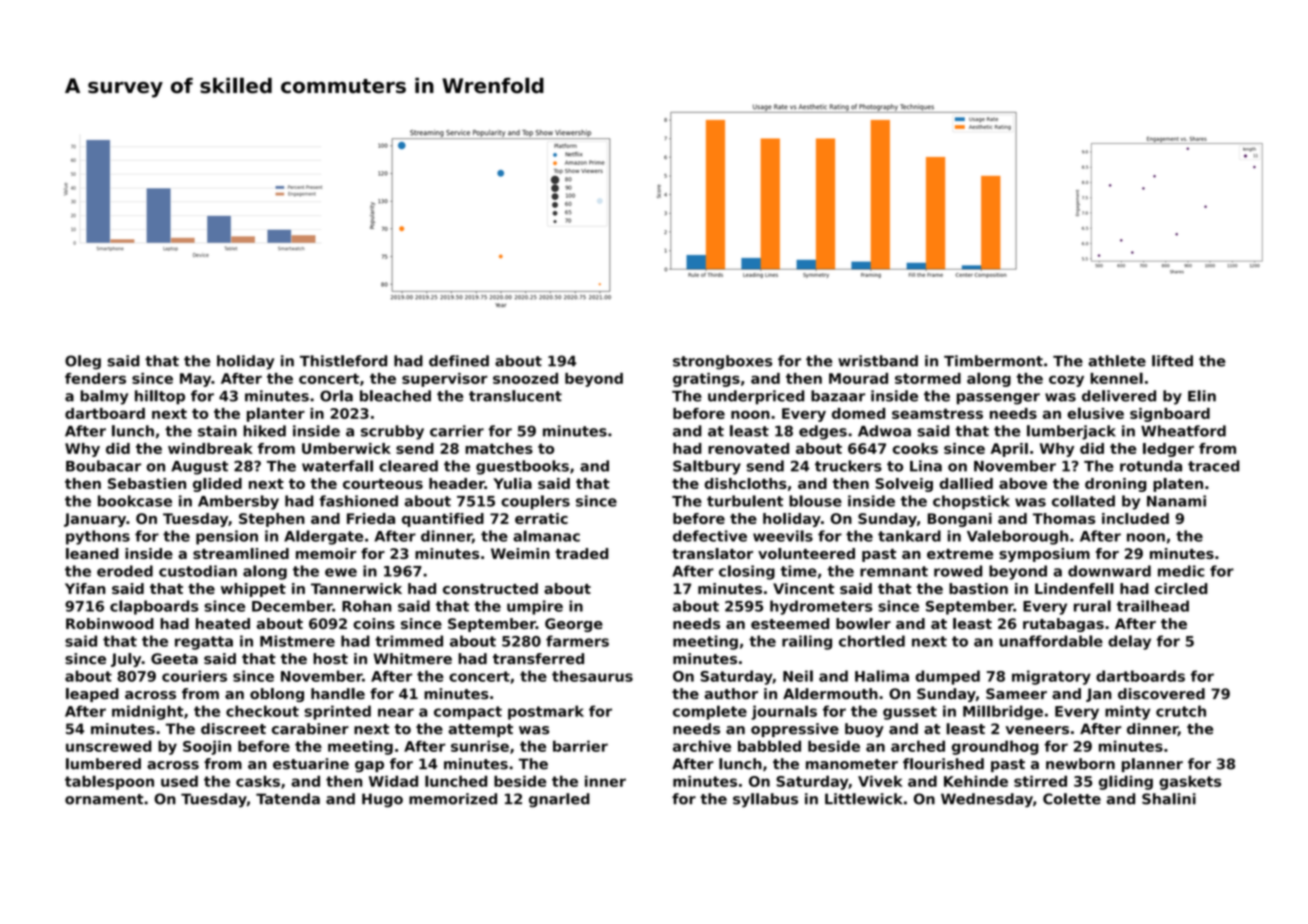 Image resolution: width=1308 pixels, height=924 pixels. I want to click on Oleg, so click(83, 362).
